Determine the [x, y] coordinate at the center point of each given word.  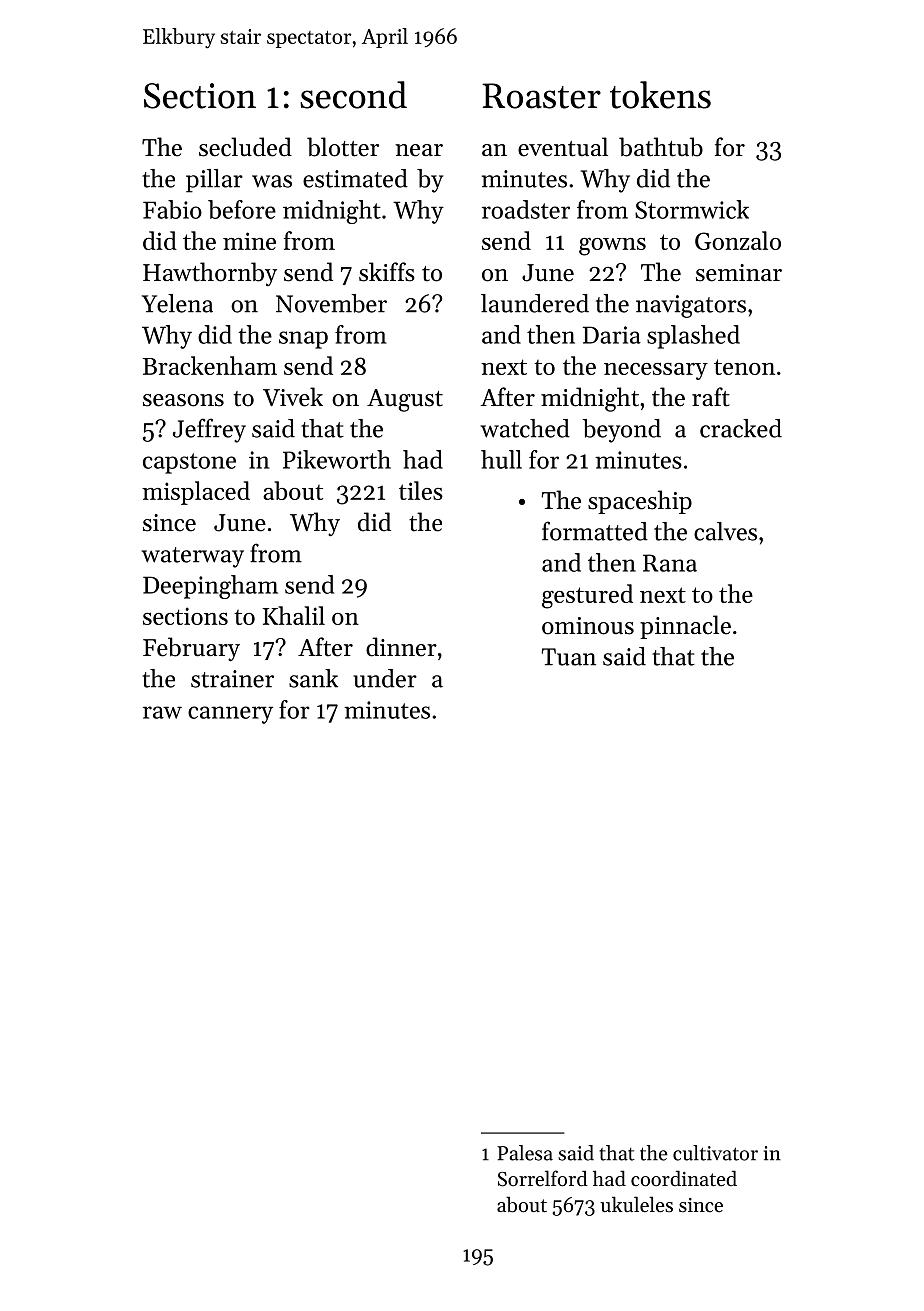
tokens [660, 95]
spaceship [640, 502]
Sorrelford [543, 1178]
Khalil [293, 615]
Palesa [525, 1153]
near [419, 150]
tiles [421, 490]
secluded [245, 147]
